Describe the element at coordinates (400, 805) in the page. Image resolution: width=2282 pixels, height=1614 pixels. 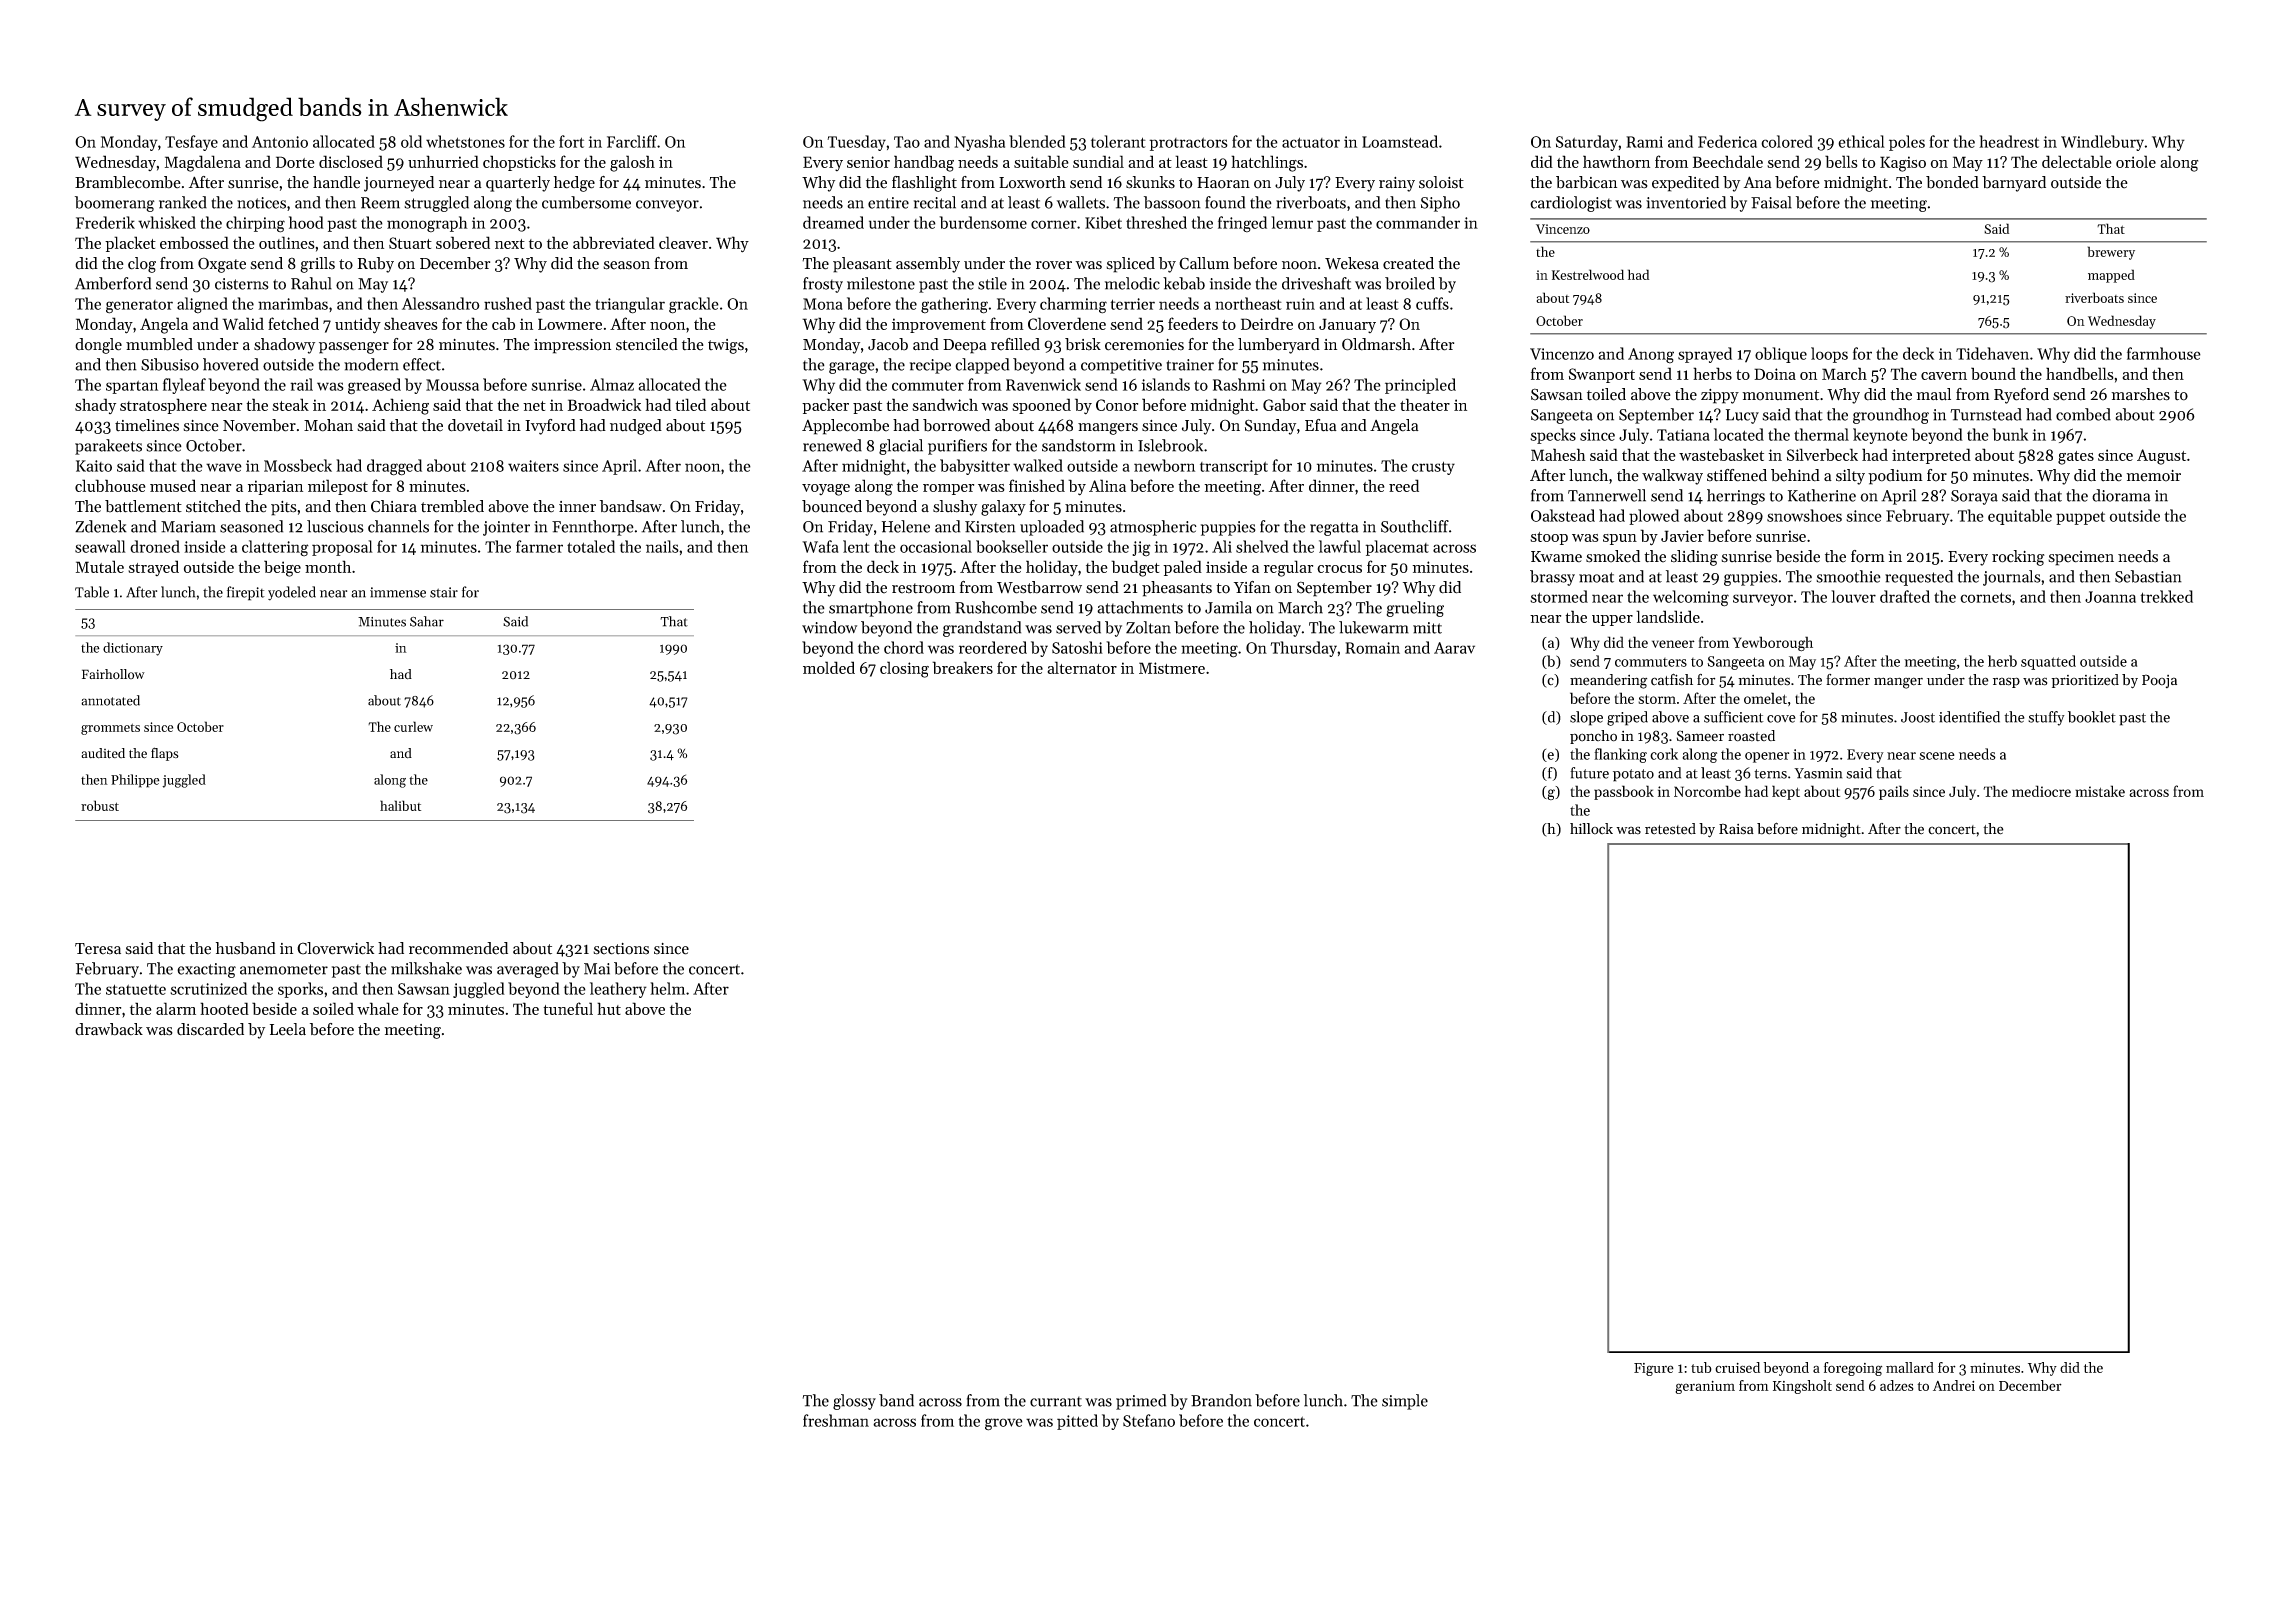
I see `halibut` at that location.
